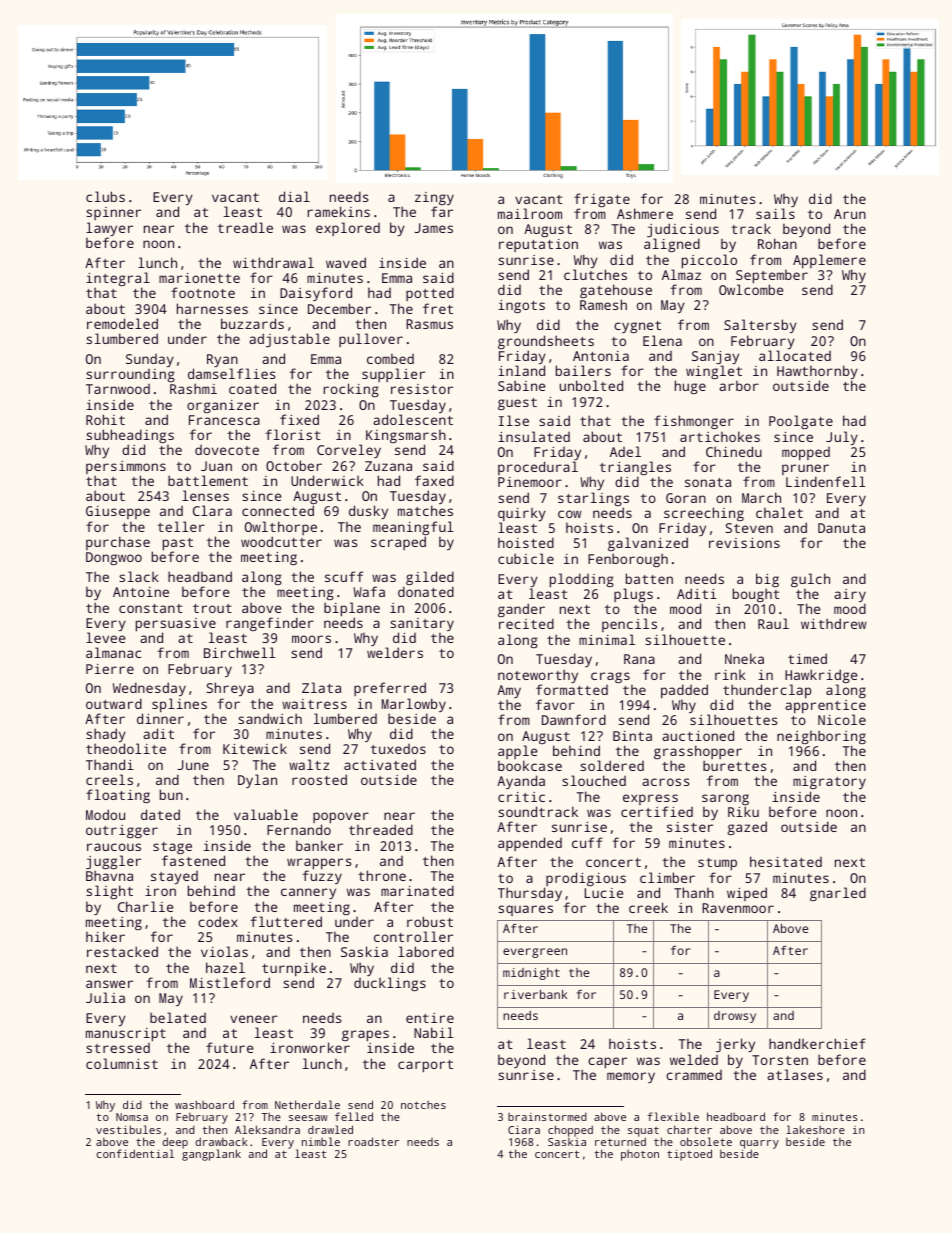 Image resolution: width=952 pixels, height=1233 pixels. I want to click on brainstormed, so click(547, 1116).
